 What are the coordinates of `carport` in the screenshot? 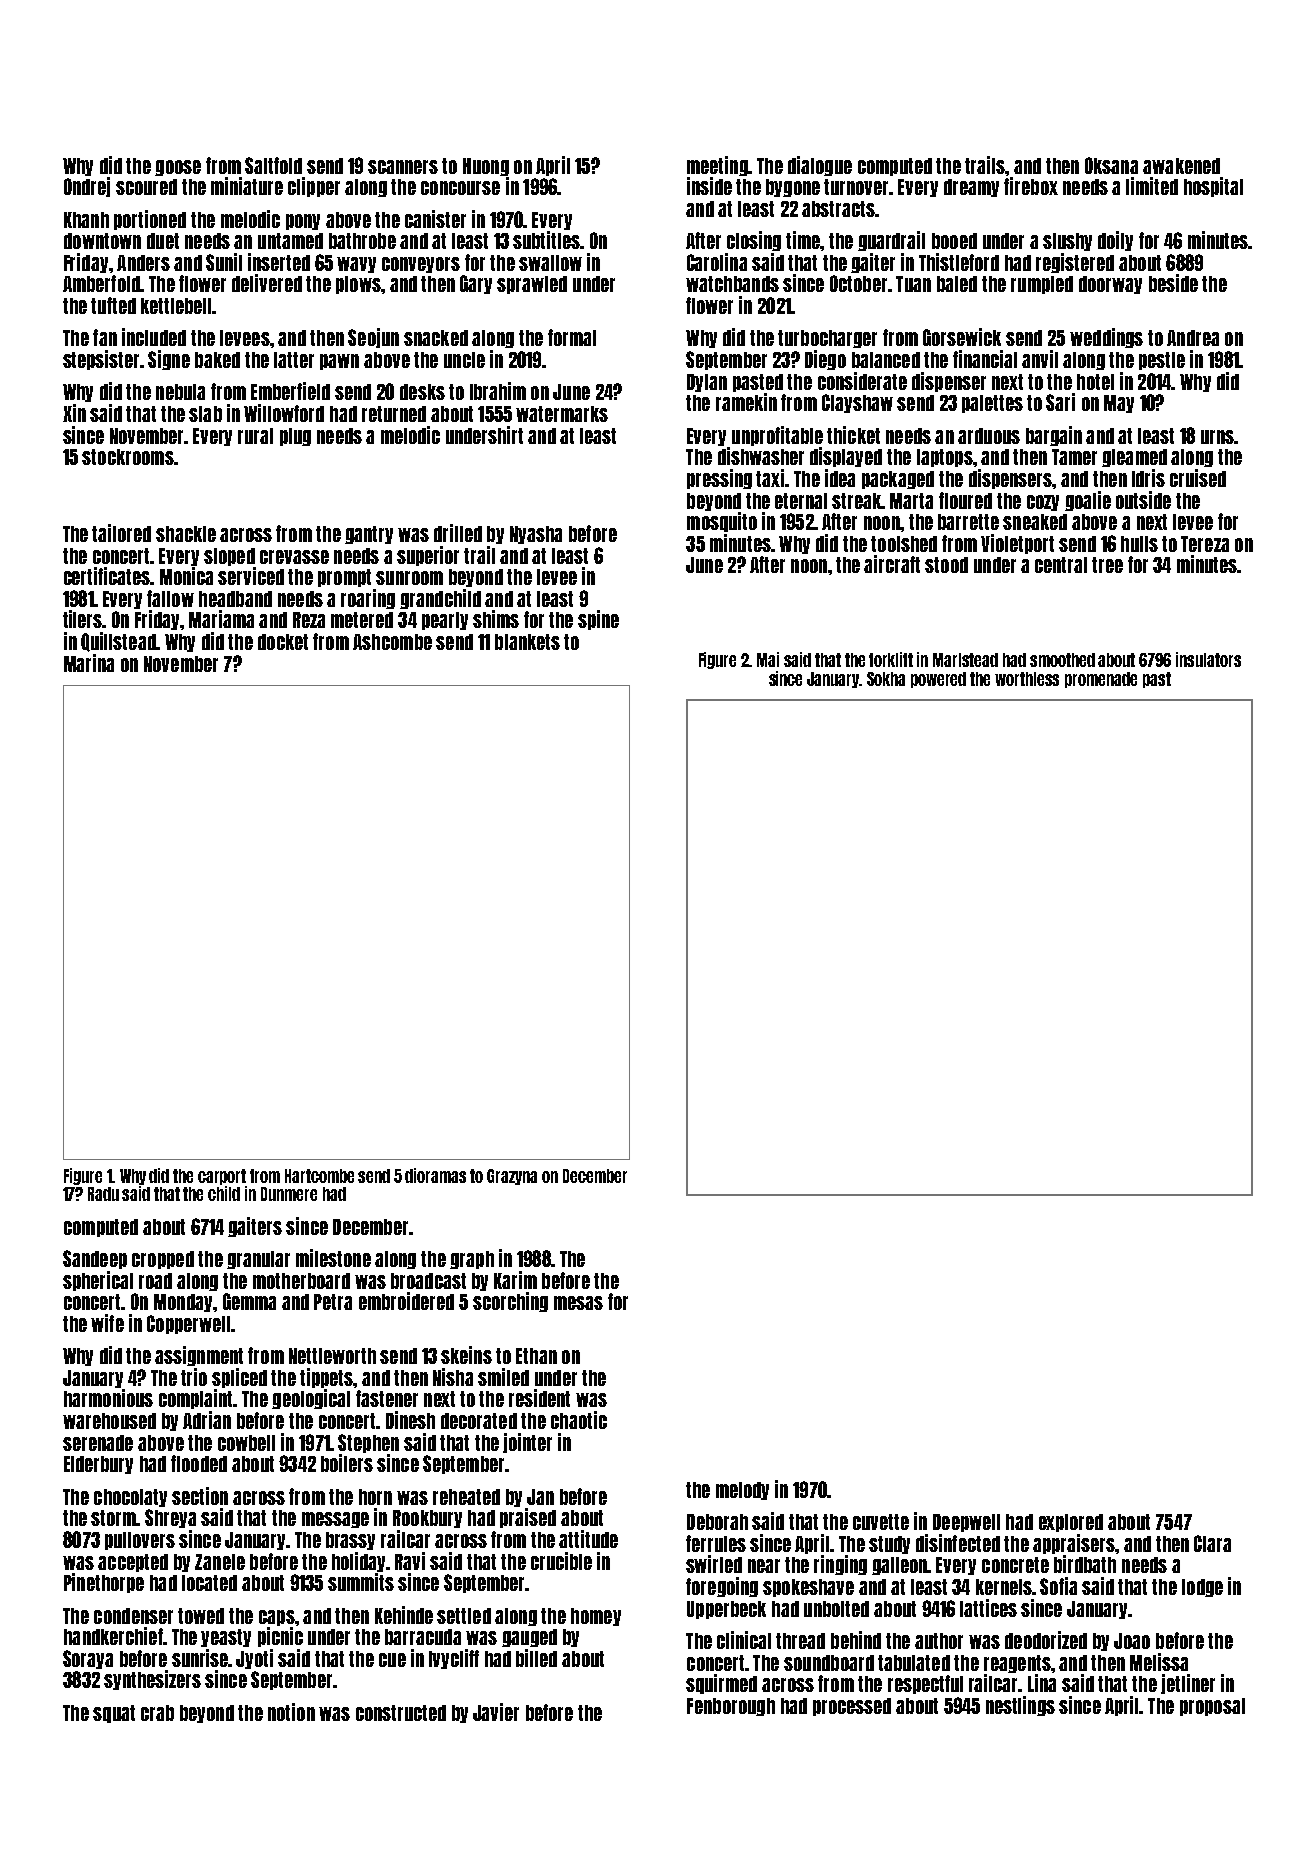 It's located at (222, 1177).
